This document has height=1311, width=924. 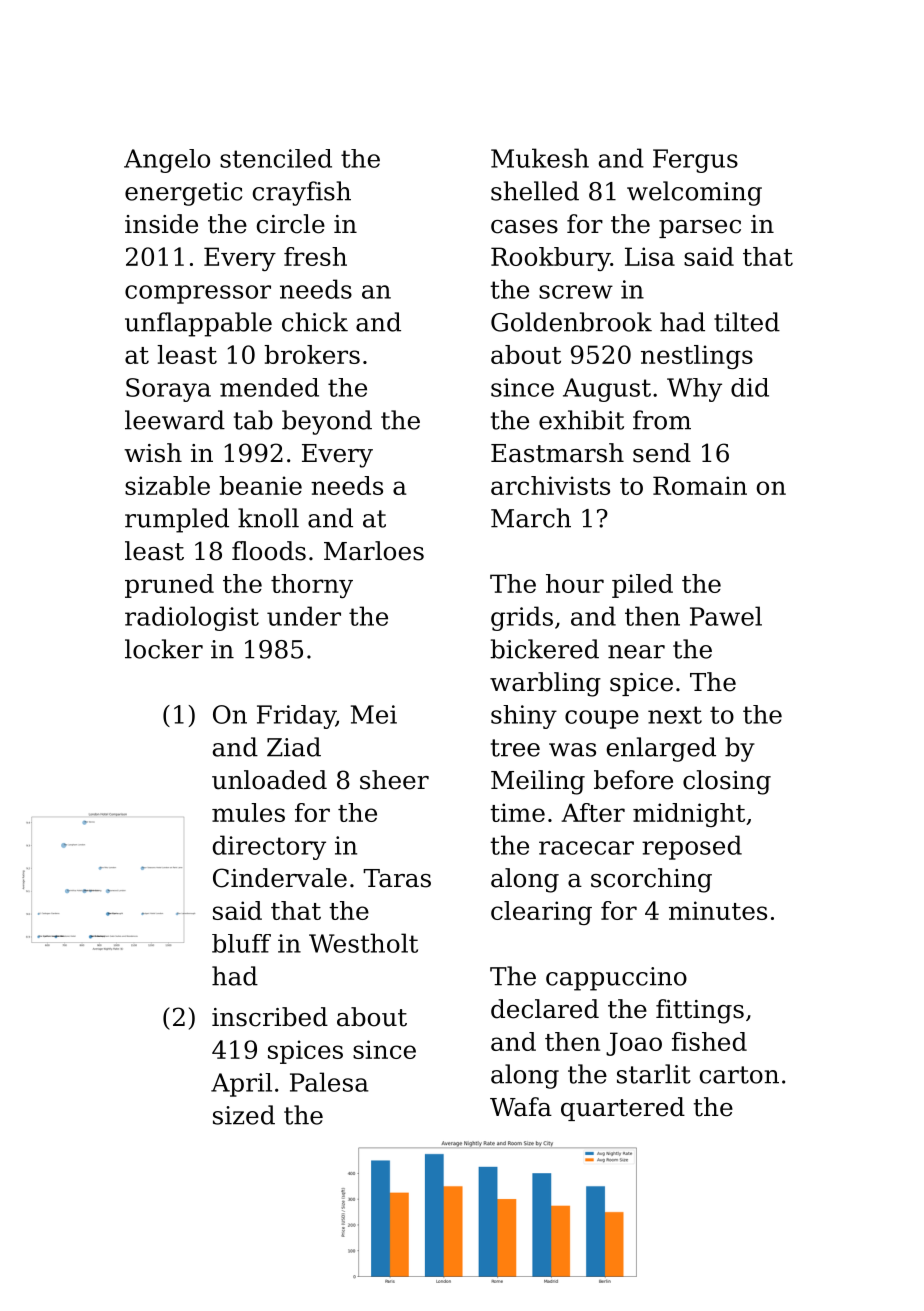 I want to click on fittings, so click(x=700, y=1011).
